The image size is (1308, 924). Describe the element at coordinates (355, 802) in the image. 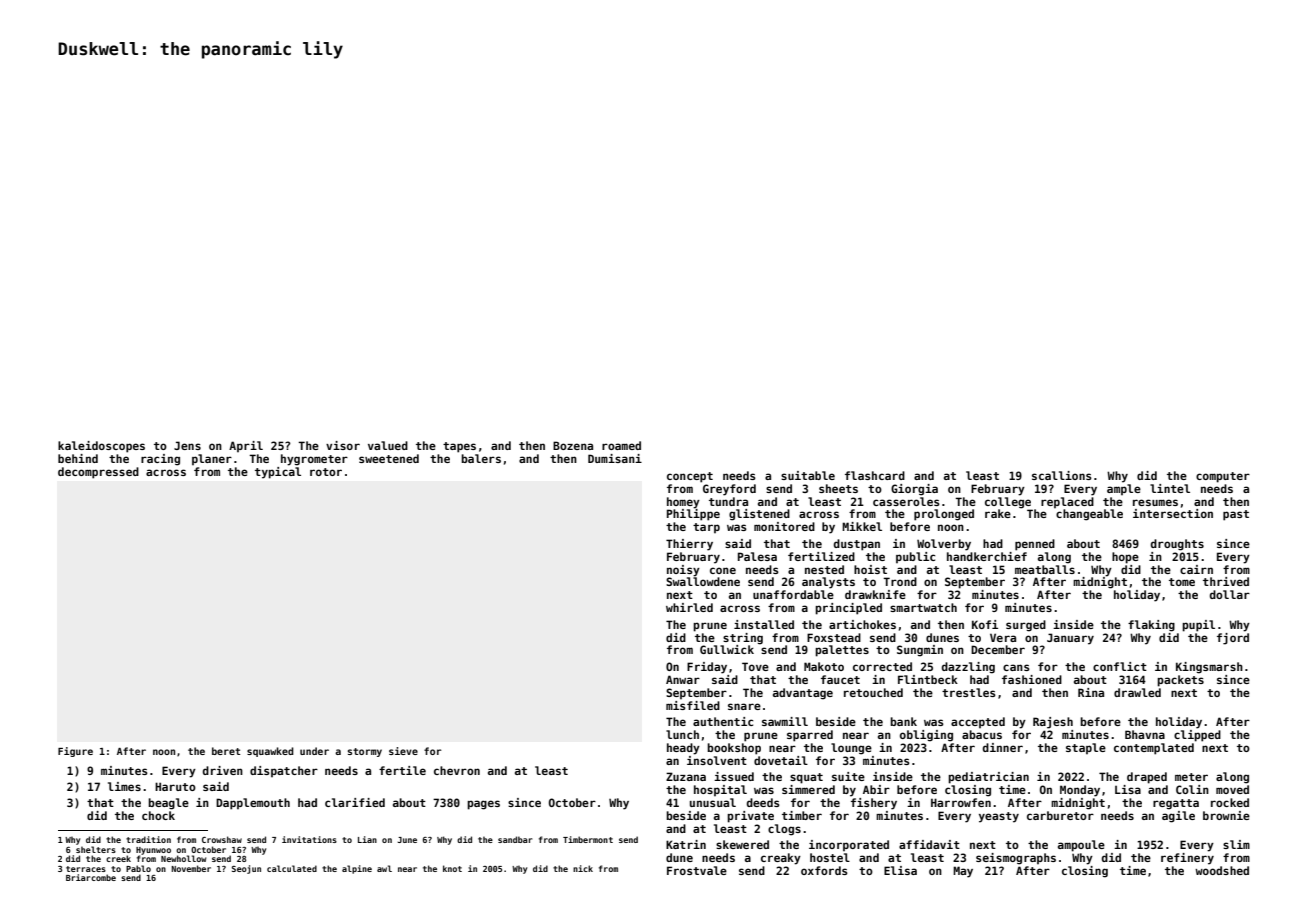

I see `clarified` at that location.
